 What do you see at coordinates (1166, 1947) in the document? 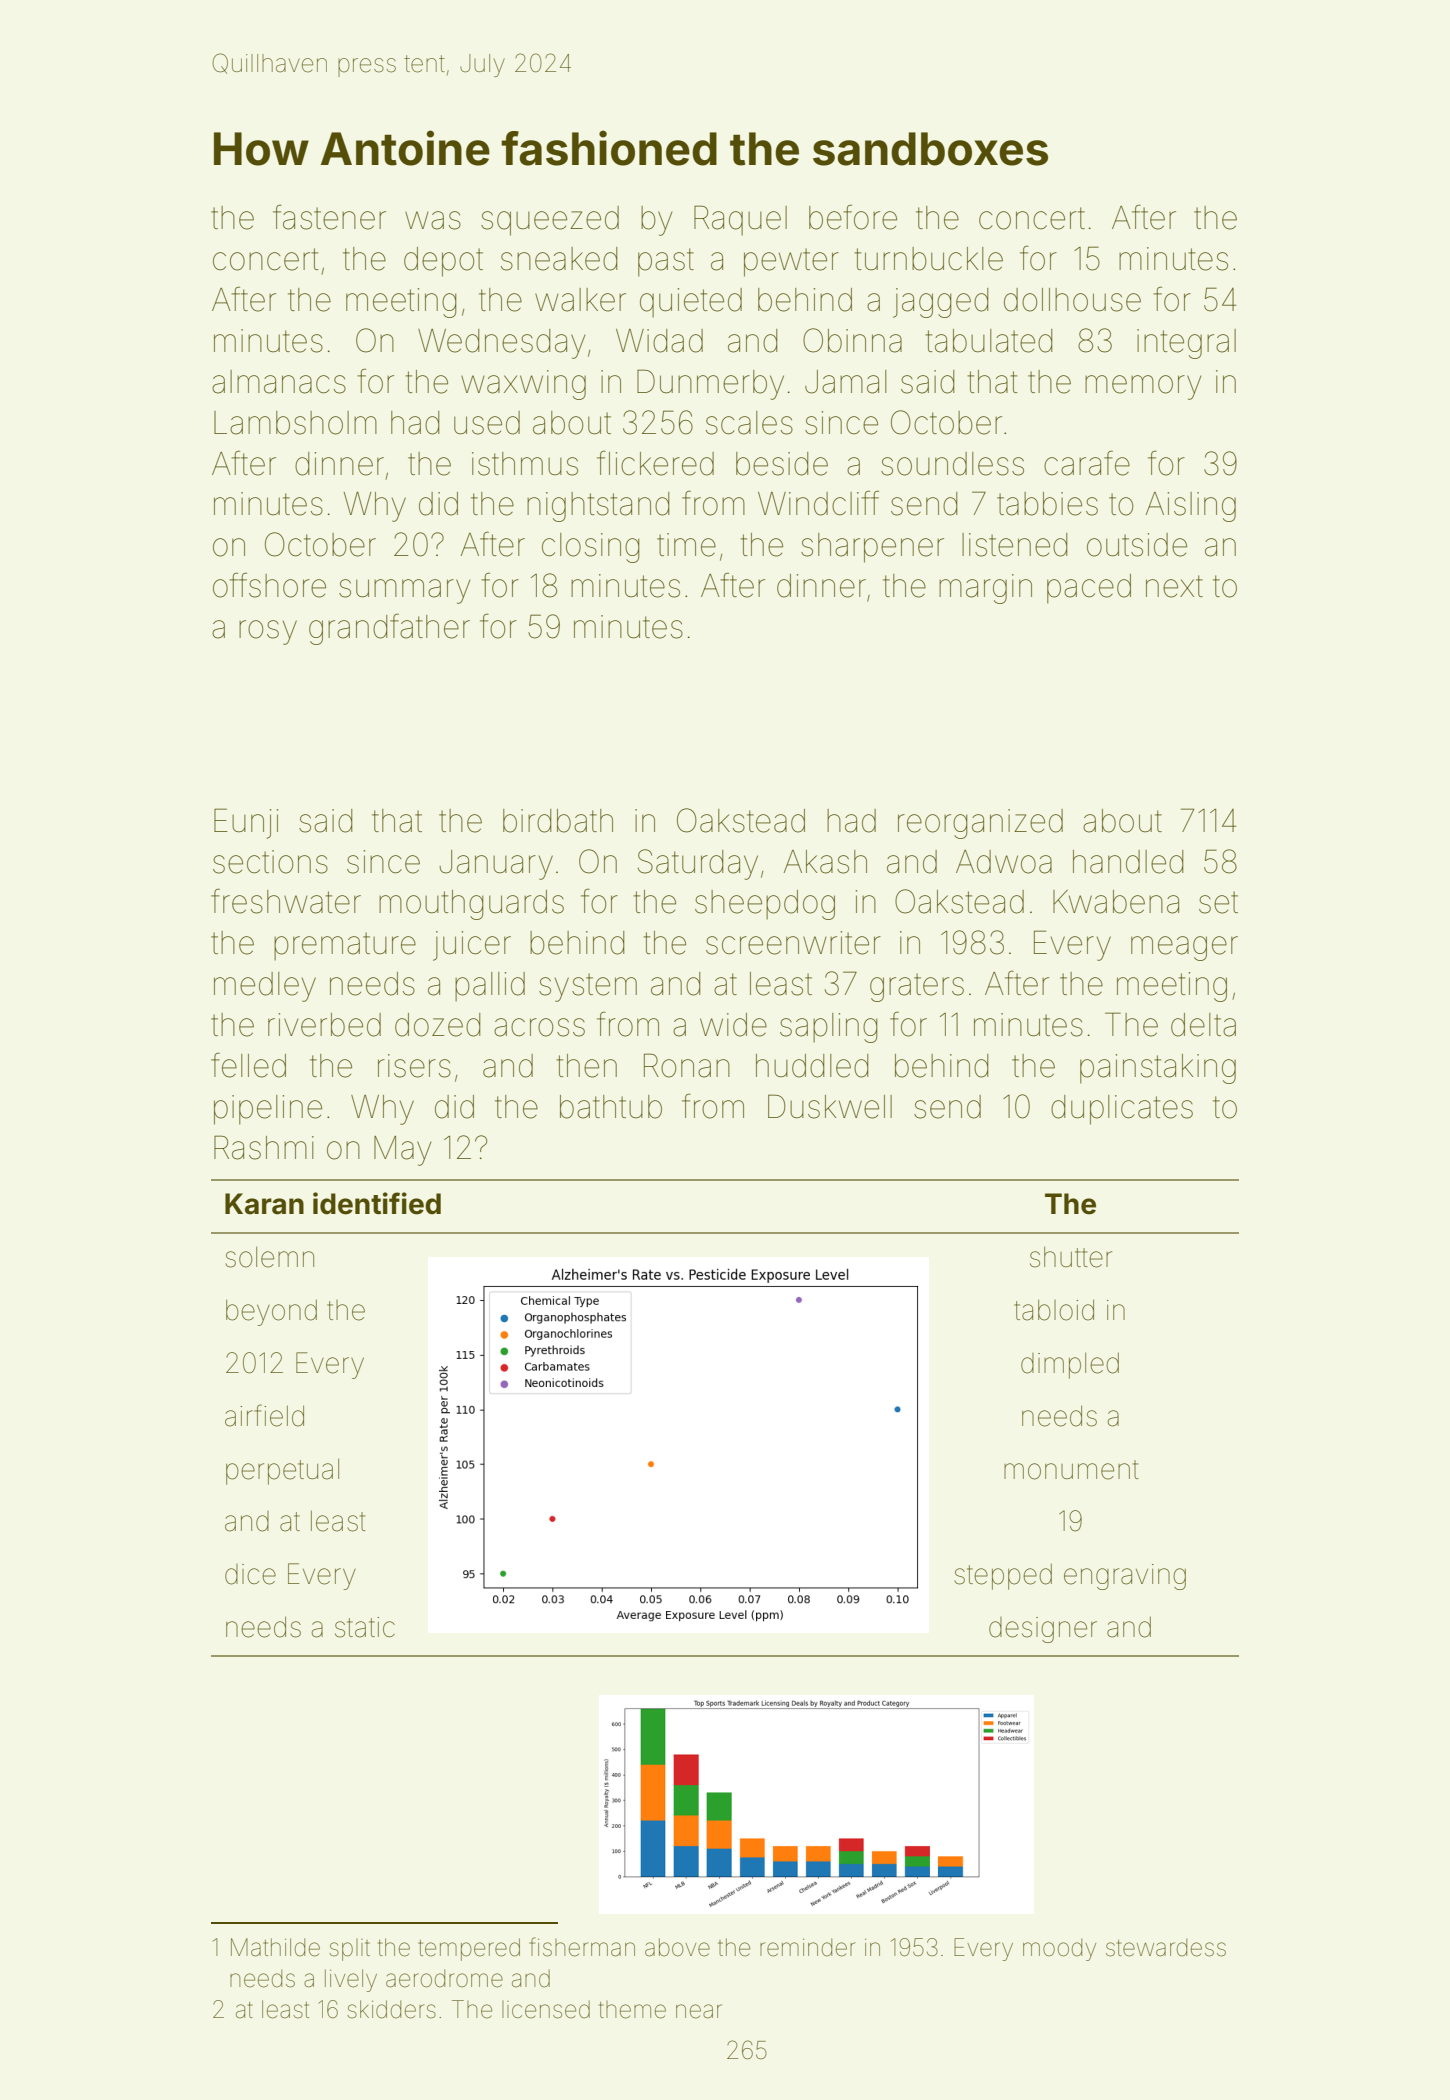
I see `stewardess` at bounding box center [1166, 1947].
